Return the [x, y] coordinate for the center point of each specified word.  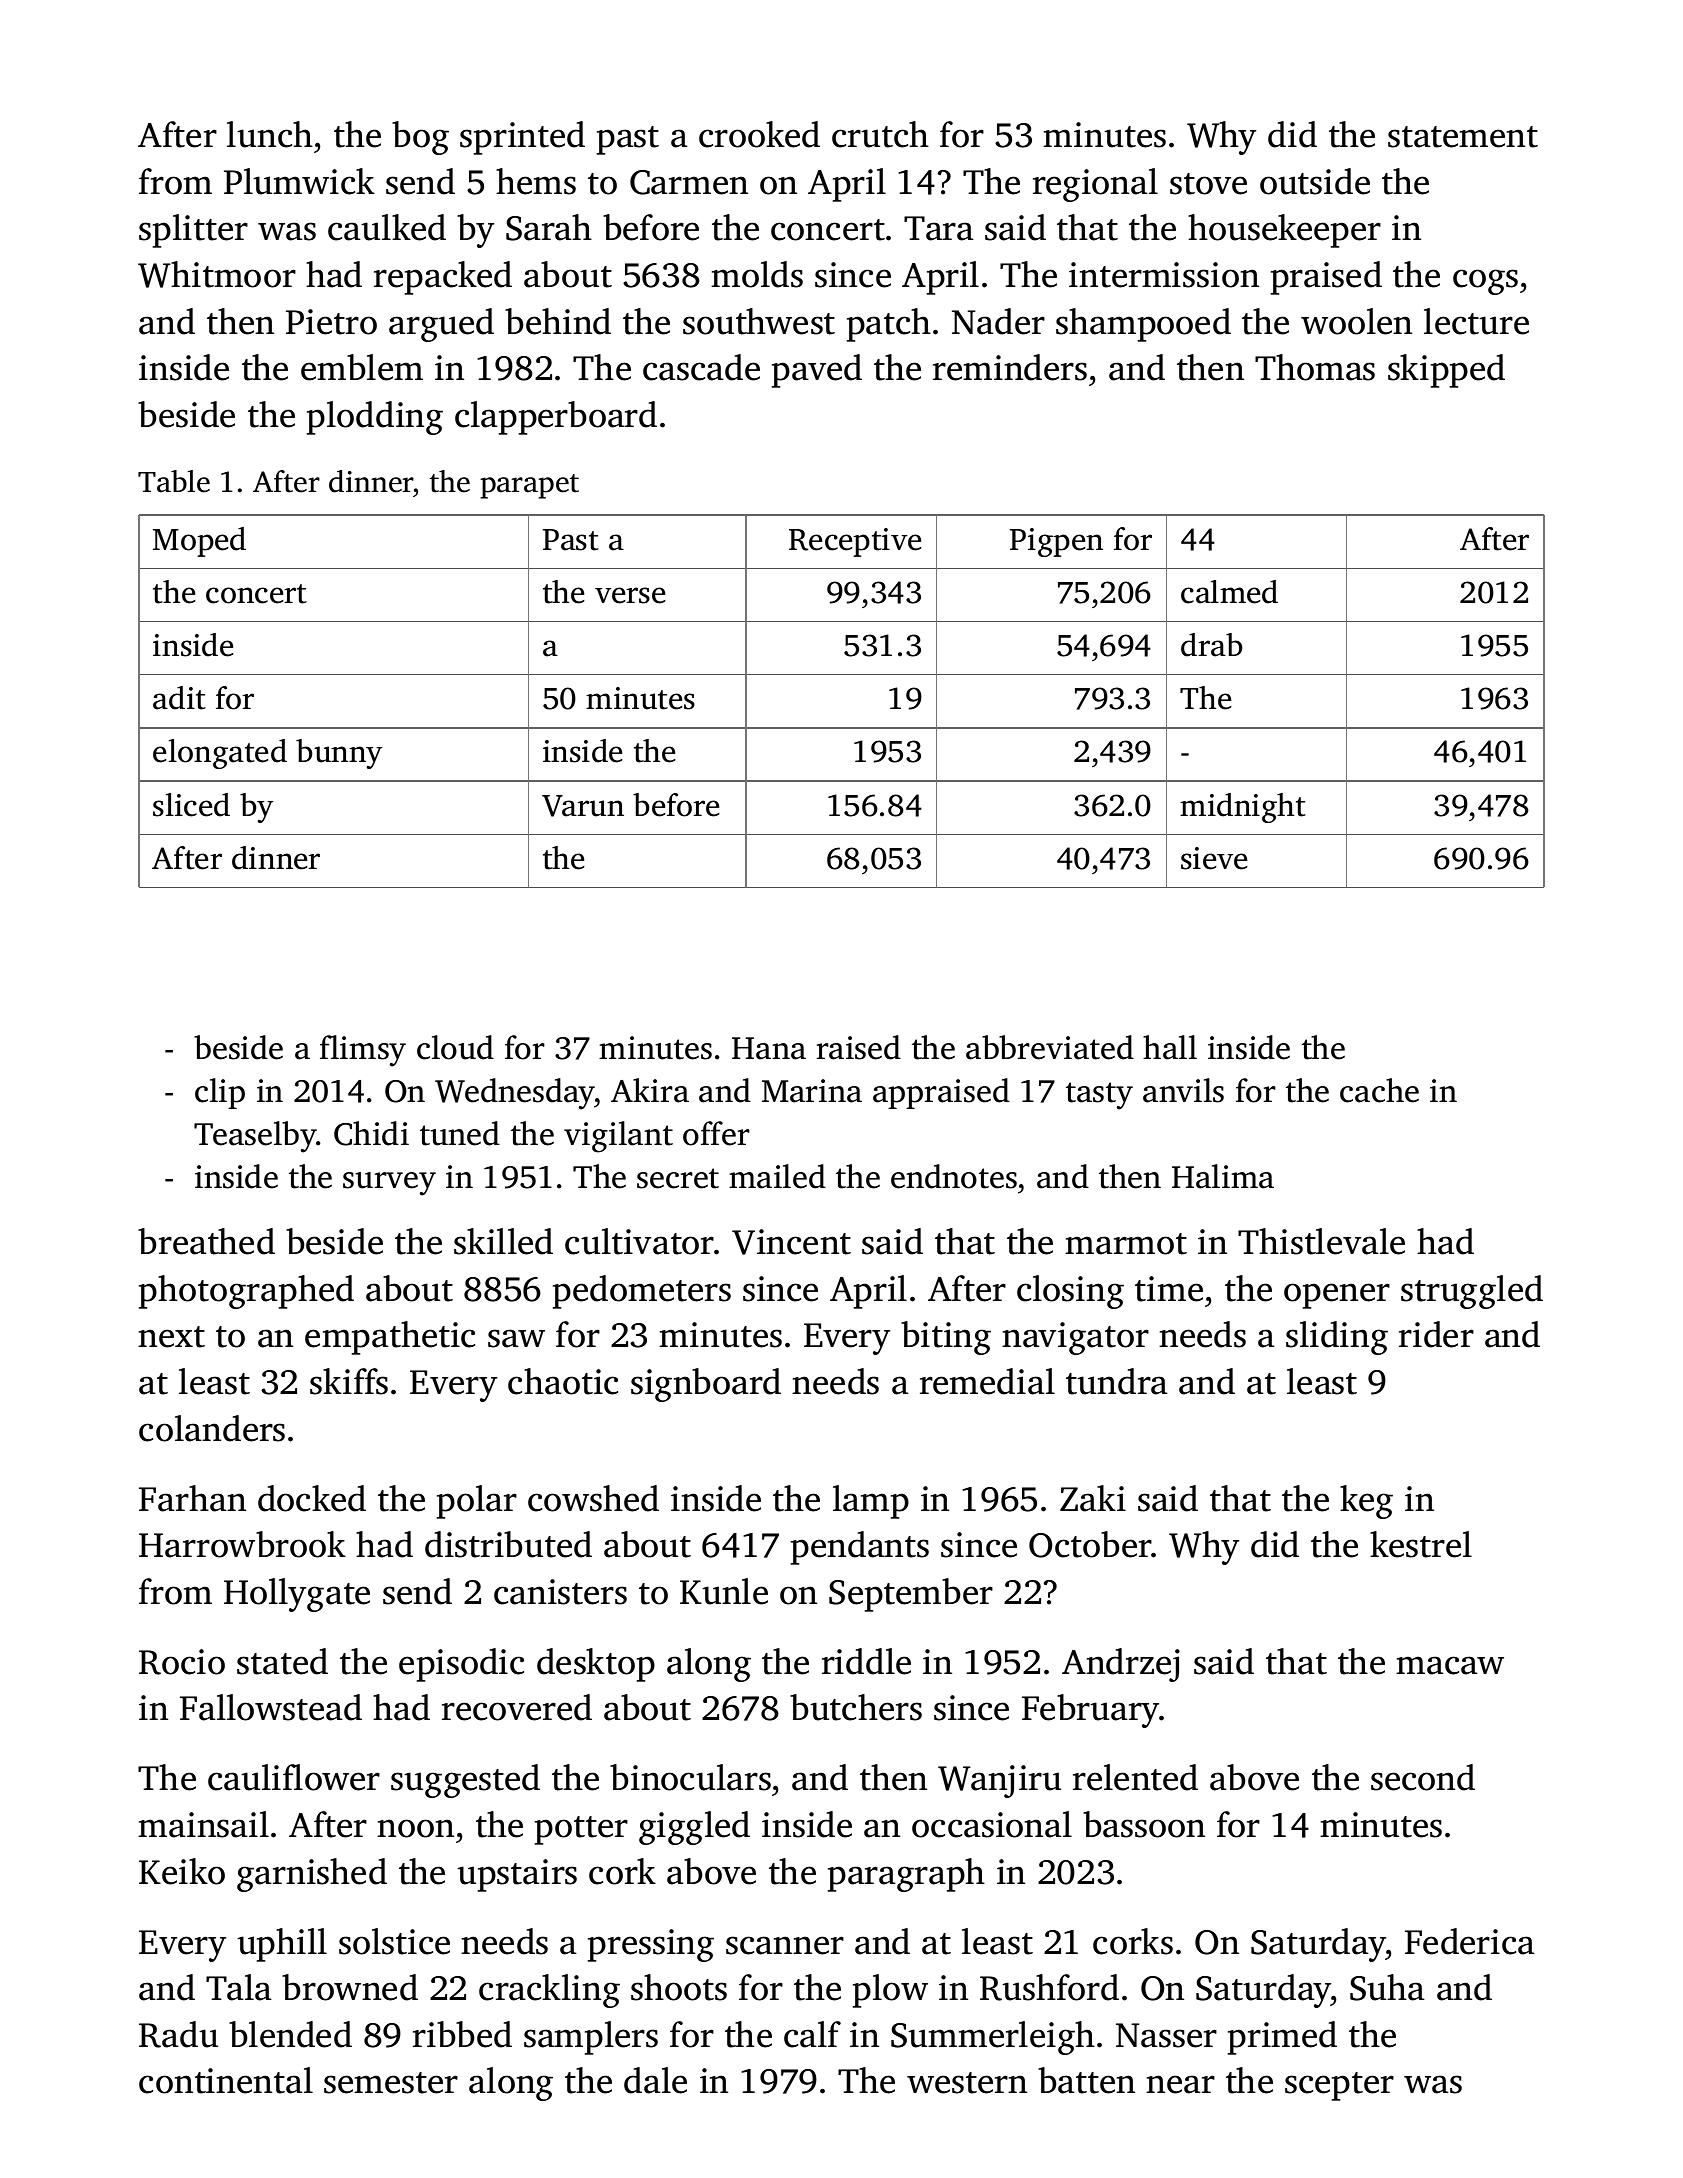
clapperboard [556, 418]
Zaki [1093, 1498]
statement [1463, 137]
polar [477, 1502]
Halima [1223, 1176]
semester [391, 2083]
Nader [998, 321]
